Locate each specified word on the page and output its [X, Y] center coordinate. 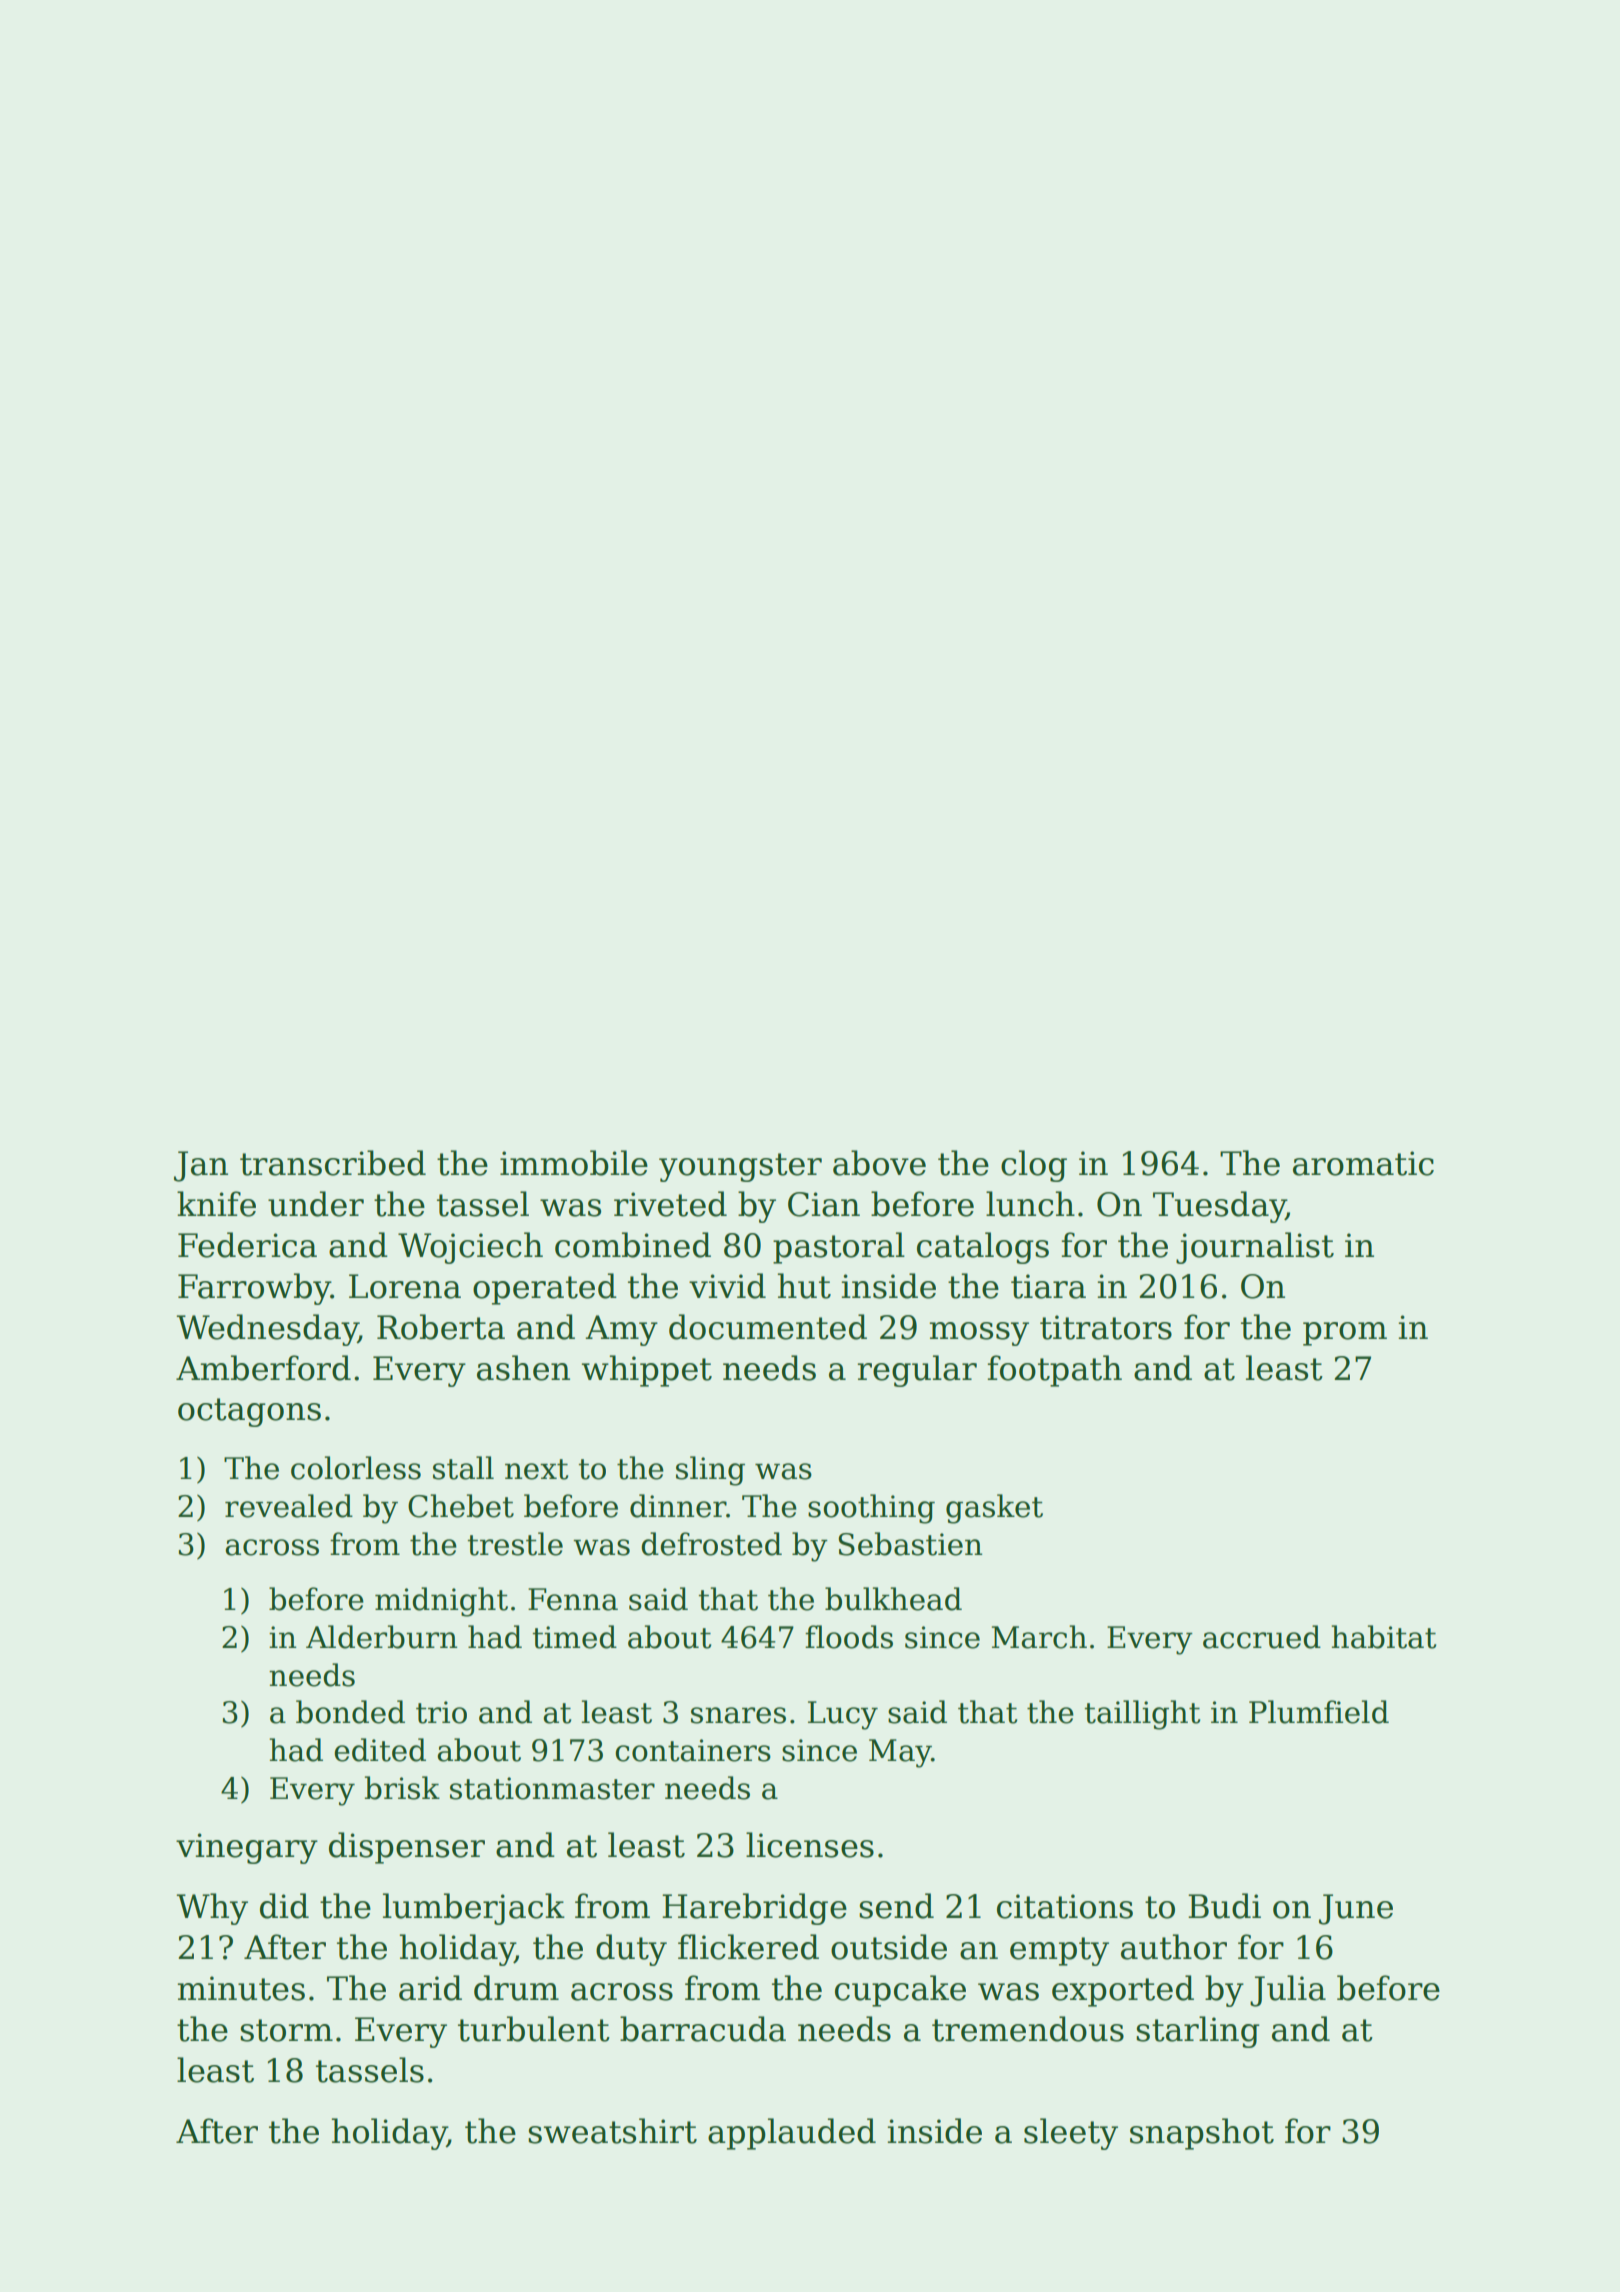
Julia [1288, 1991]
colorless [356, 1468]
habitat [1383, 1637]
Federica [247, 1245]
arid [430, 1988]
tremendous [1028, 2029]
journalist [1255, 1248]
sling [710, 1471]
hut [804, 1286]
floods [849, 1637]
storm [286, 2030]
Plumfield [1319, 1712]
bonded [350, 1712]
